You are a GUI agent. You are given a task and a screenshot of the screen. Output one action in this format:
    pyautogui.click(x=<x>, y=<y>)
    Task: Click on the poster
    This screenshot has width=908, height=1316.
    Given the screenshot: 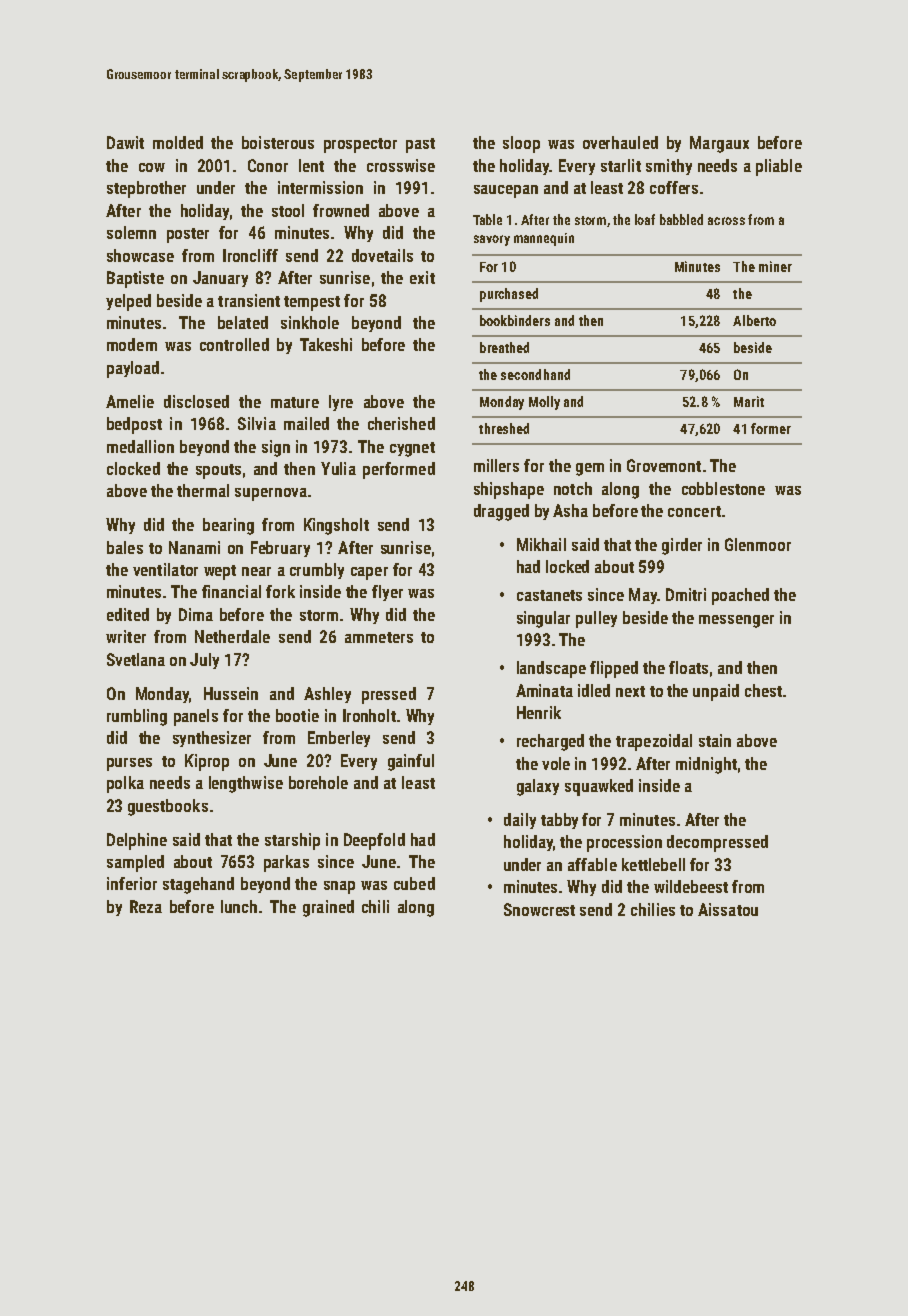 What is the action you would take?
    pyautogui.click(x=188, y=235)
